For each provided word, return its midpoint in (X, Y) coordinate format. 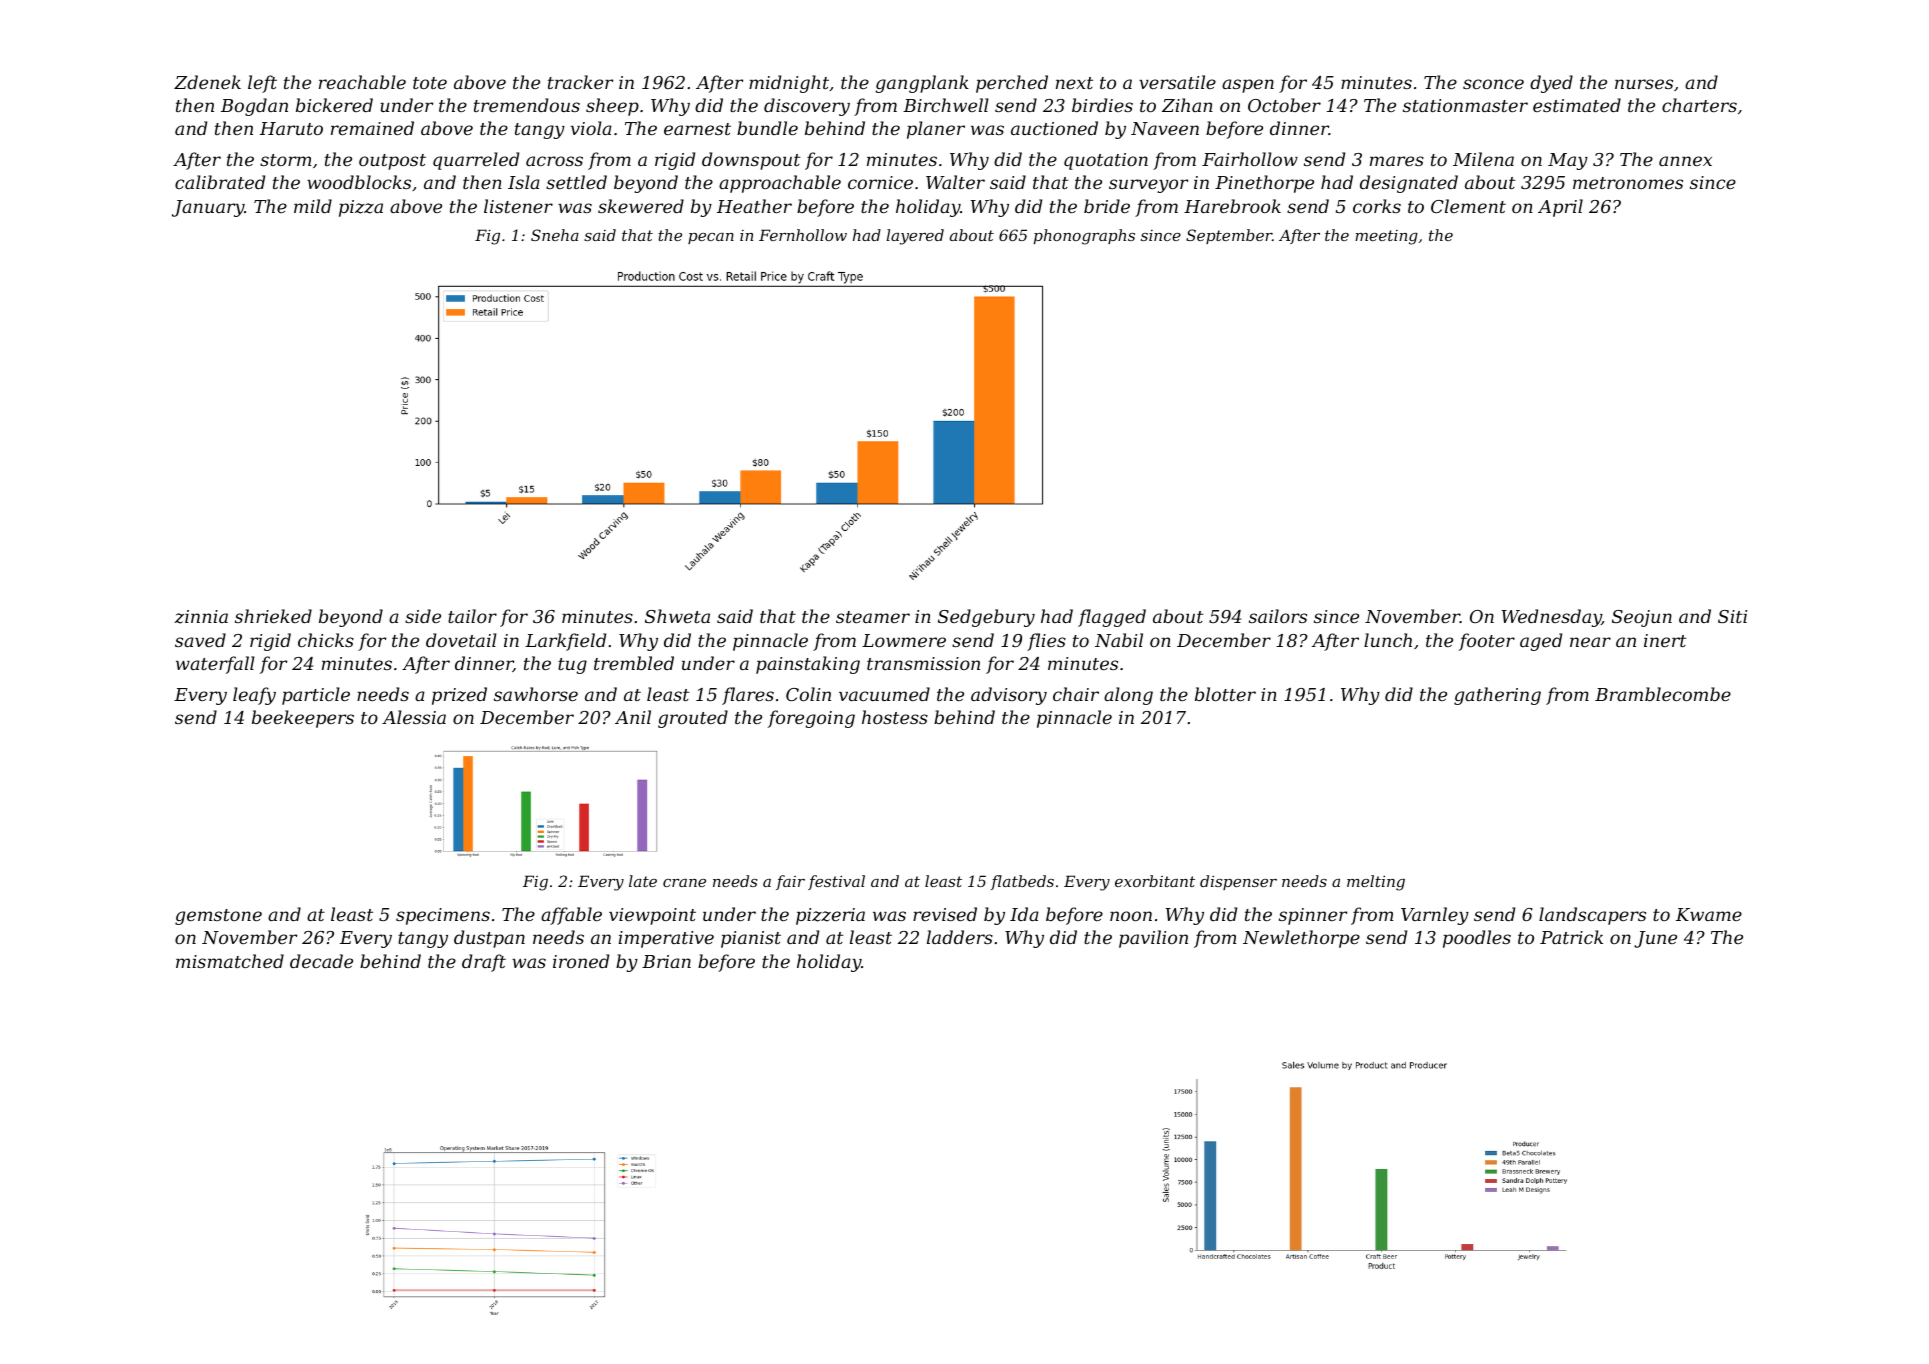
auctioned (1054, 128)
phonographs (1084, 237)
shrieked (273, 616)
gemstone (218, 917)
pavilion (1153, 939)
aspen (1248, 86)
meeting (1386, 237)
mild (313, 206)
